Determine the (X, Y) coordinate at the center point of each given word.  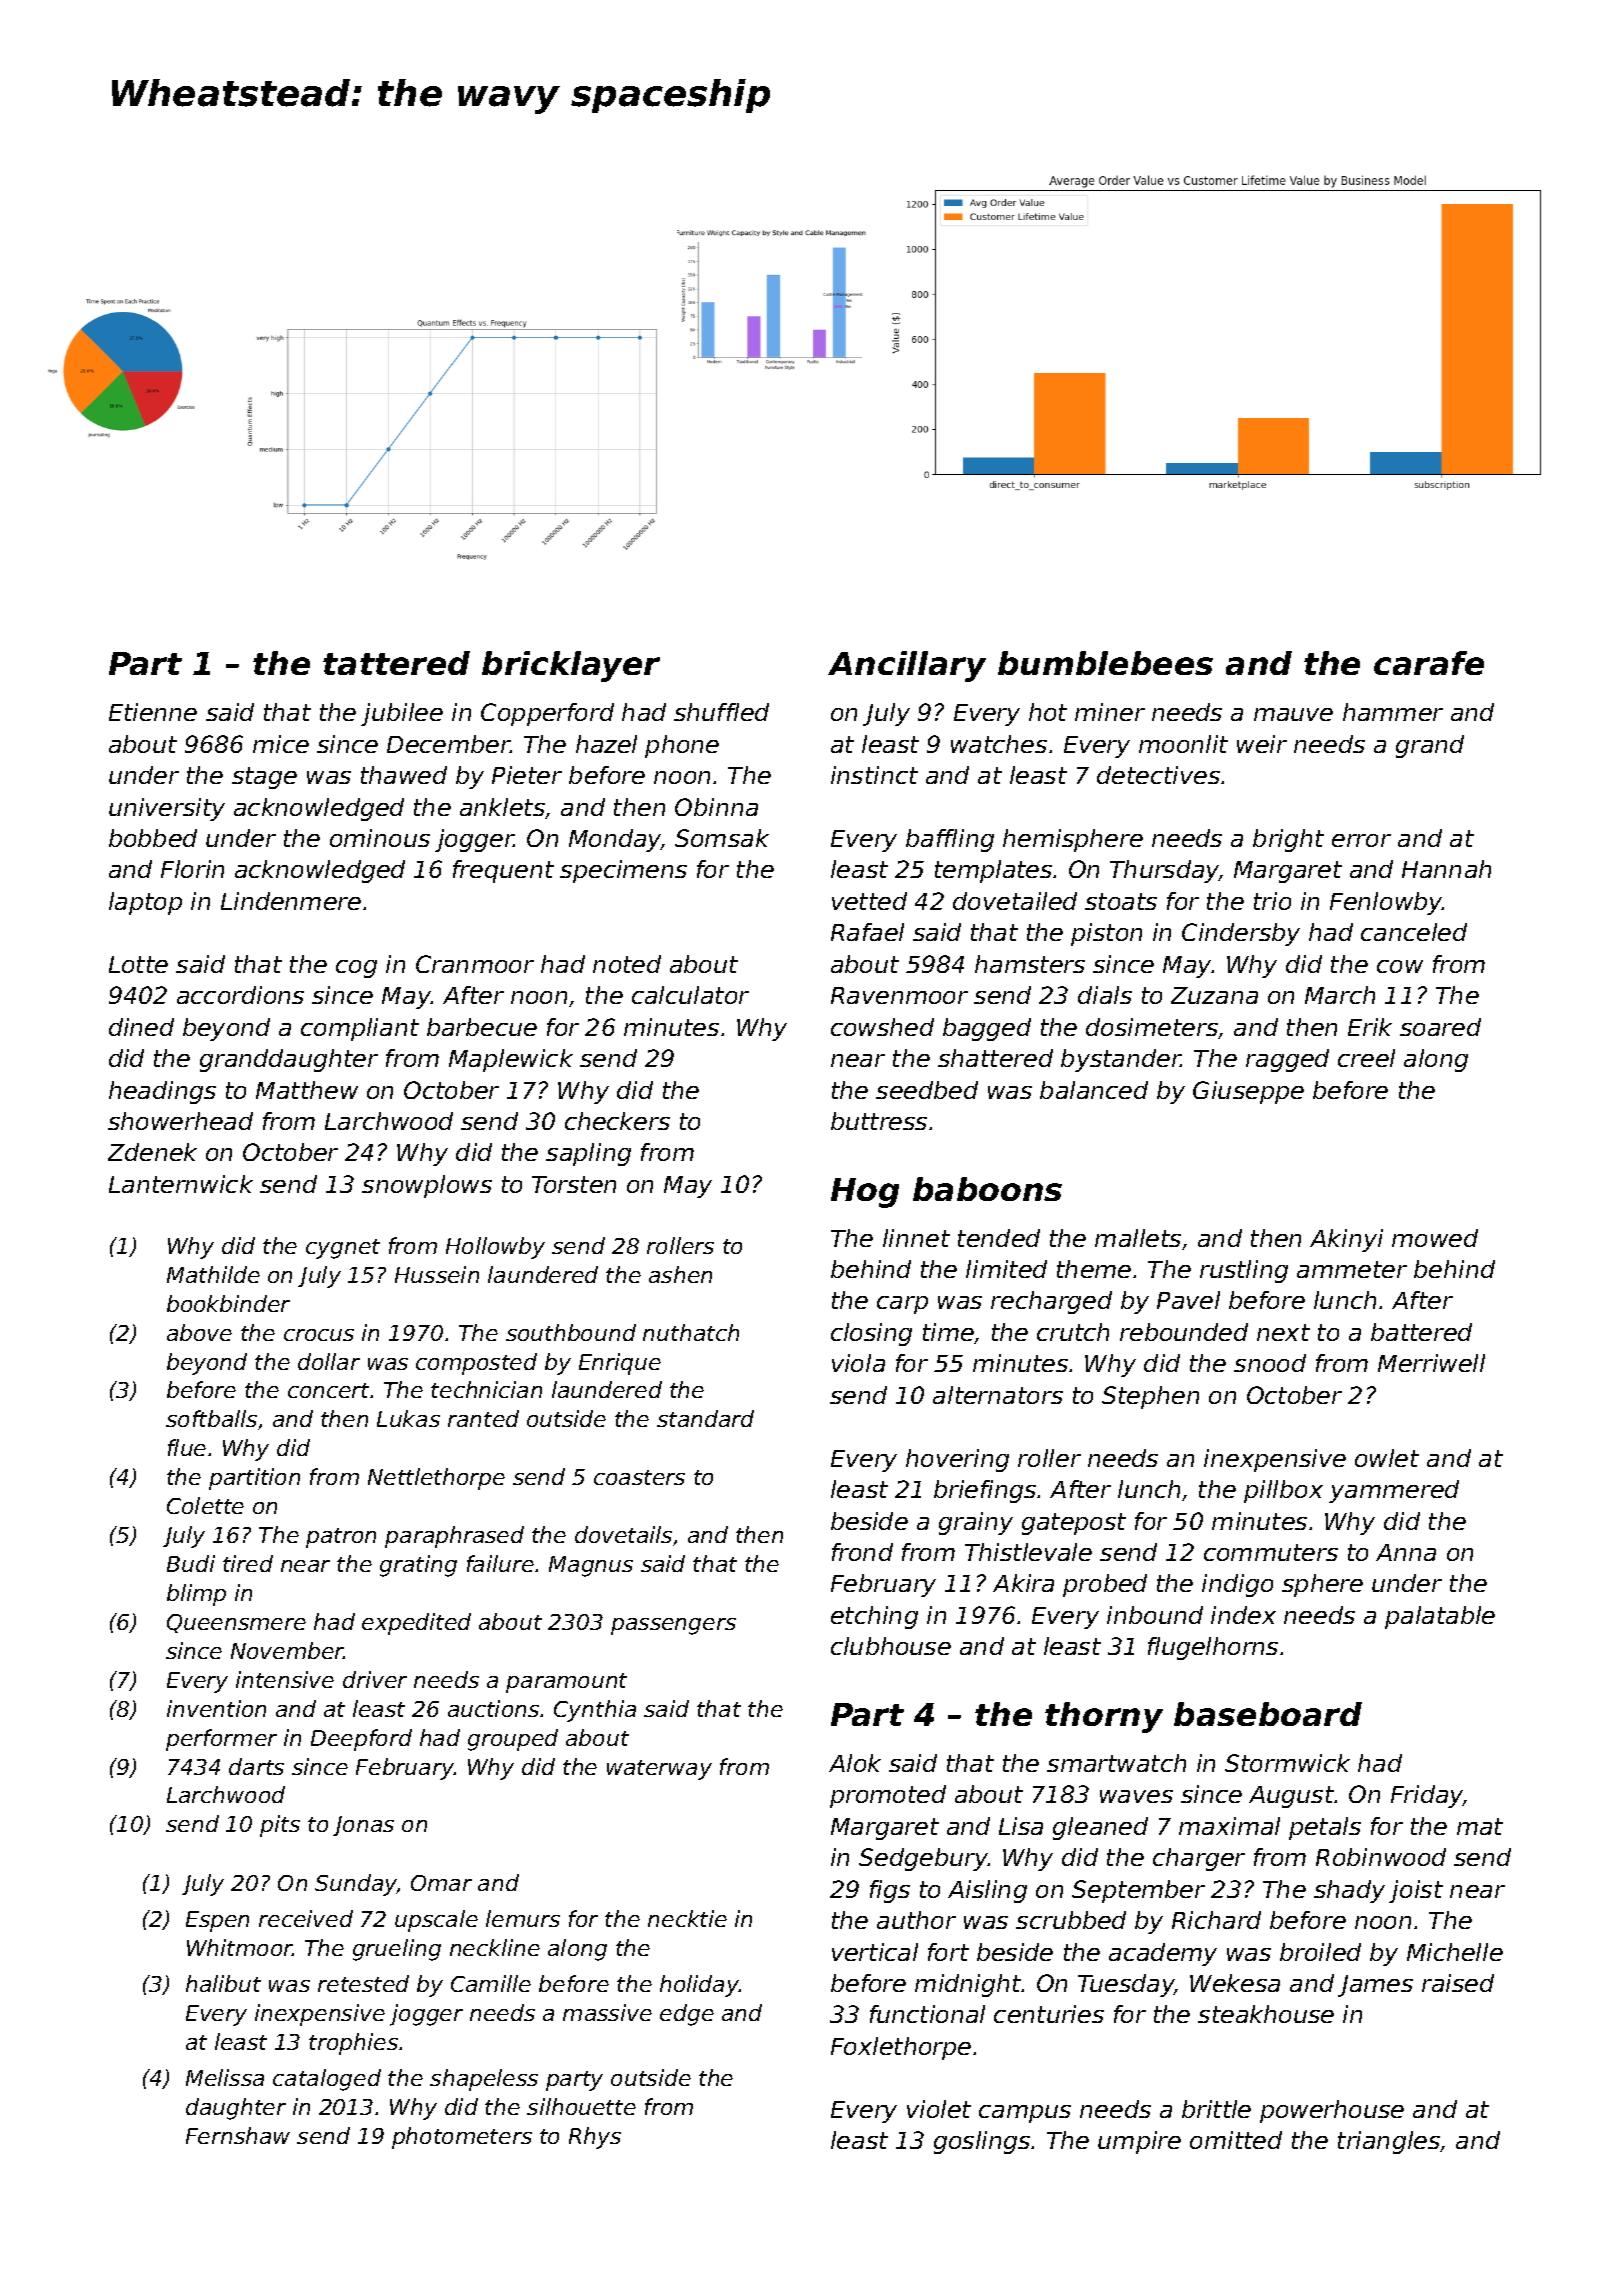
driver (375, 1679)
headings (162, 1092)
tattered (396, 663)
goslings (982, 2142)
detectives (1158, 775)
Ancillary (907, 666)
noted (627, 964)
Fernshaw (238, 2135)
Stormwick (1287, 1763)
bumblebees (1105, 663)
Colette (205, 1505)
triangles (1389, 2142)
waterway (659, 1770)
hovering (957, 1460)
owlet (1387, 1458)
